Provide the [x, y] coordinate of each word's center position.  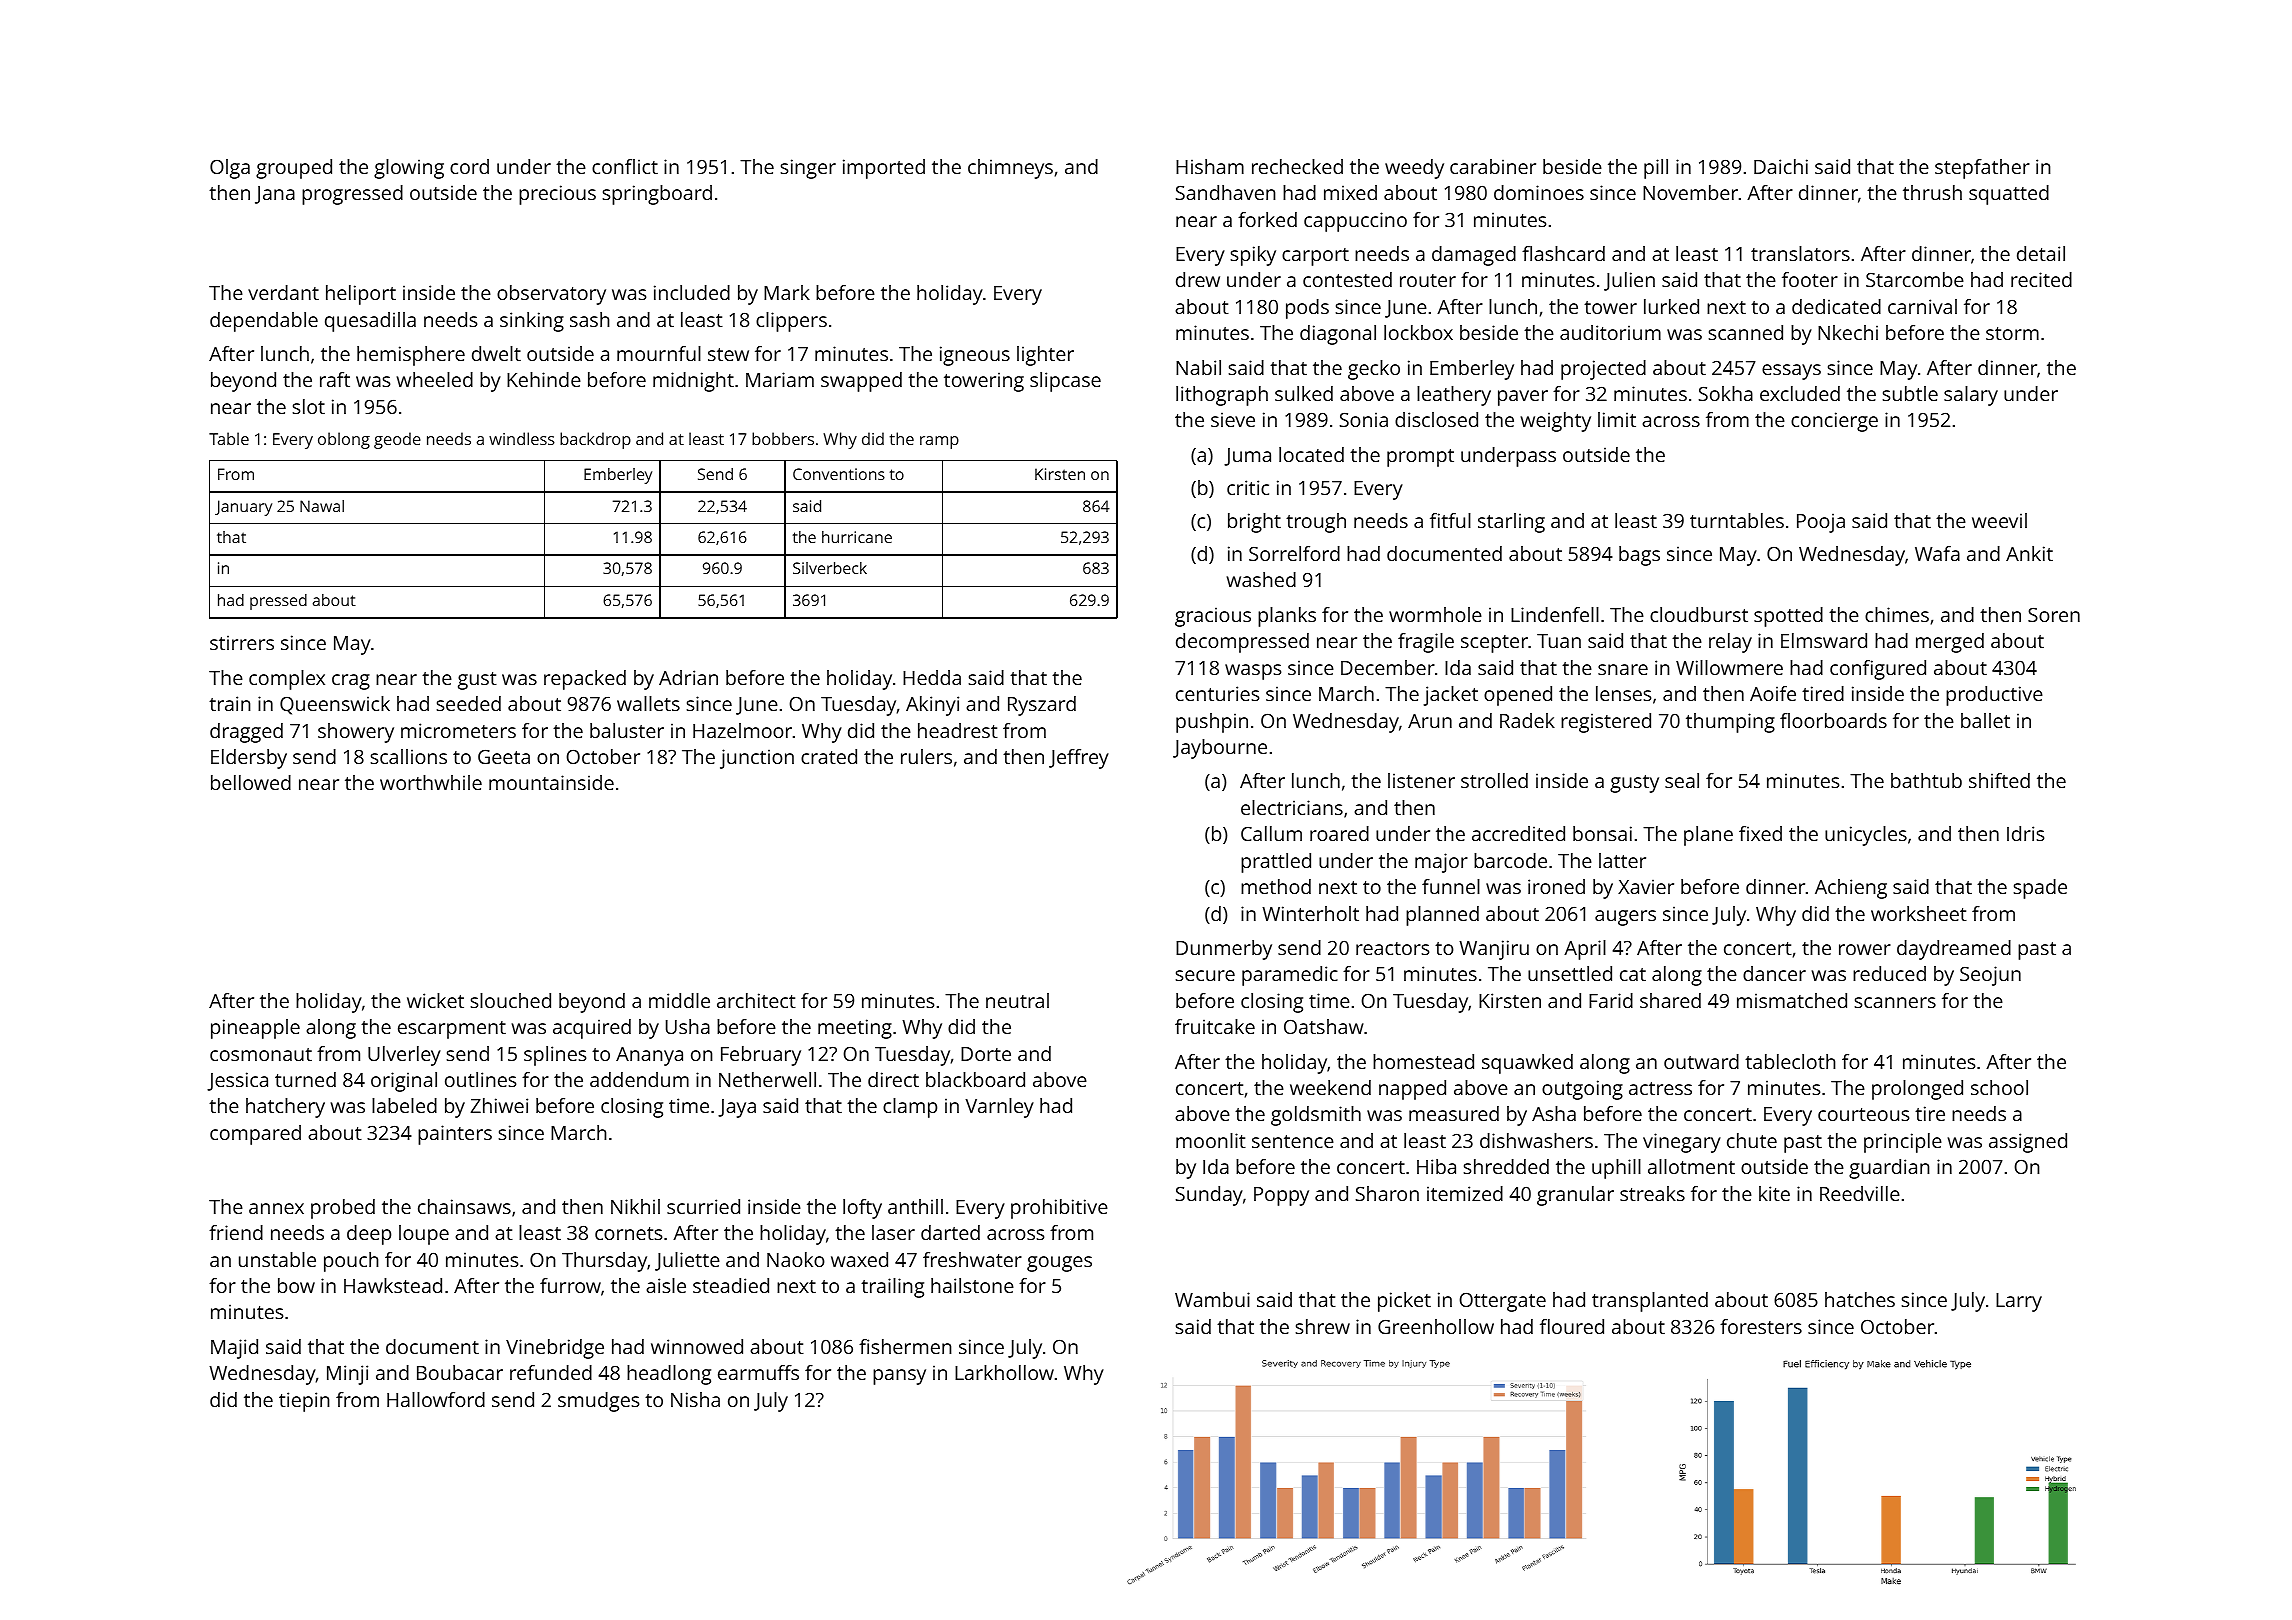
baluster [627, 730]
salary [1971, 396]
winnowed [697, 1346]
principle [1903, 1143]
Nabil [1198, 367]
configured [1878, 670]
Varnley [999, 1108]
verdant [283, 292]
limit [1617, 419]
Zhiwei [499, 1105]
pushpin [1212, 723]
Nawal [322, 506]
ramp [939, 442]
